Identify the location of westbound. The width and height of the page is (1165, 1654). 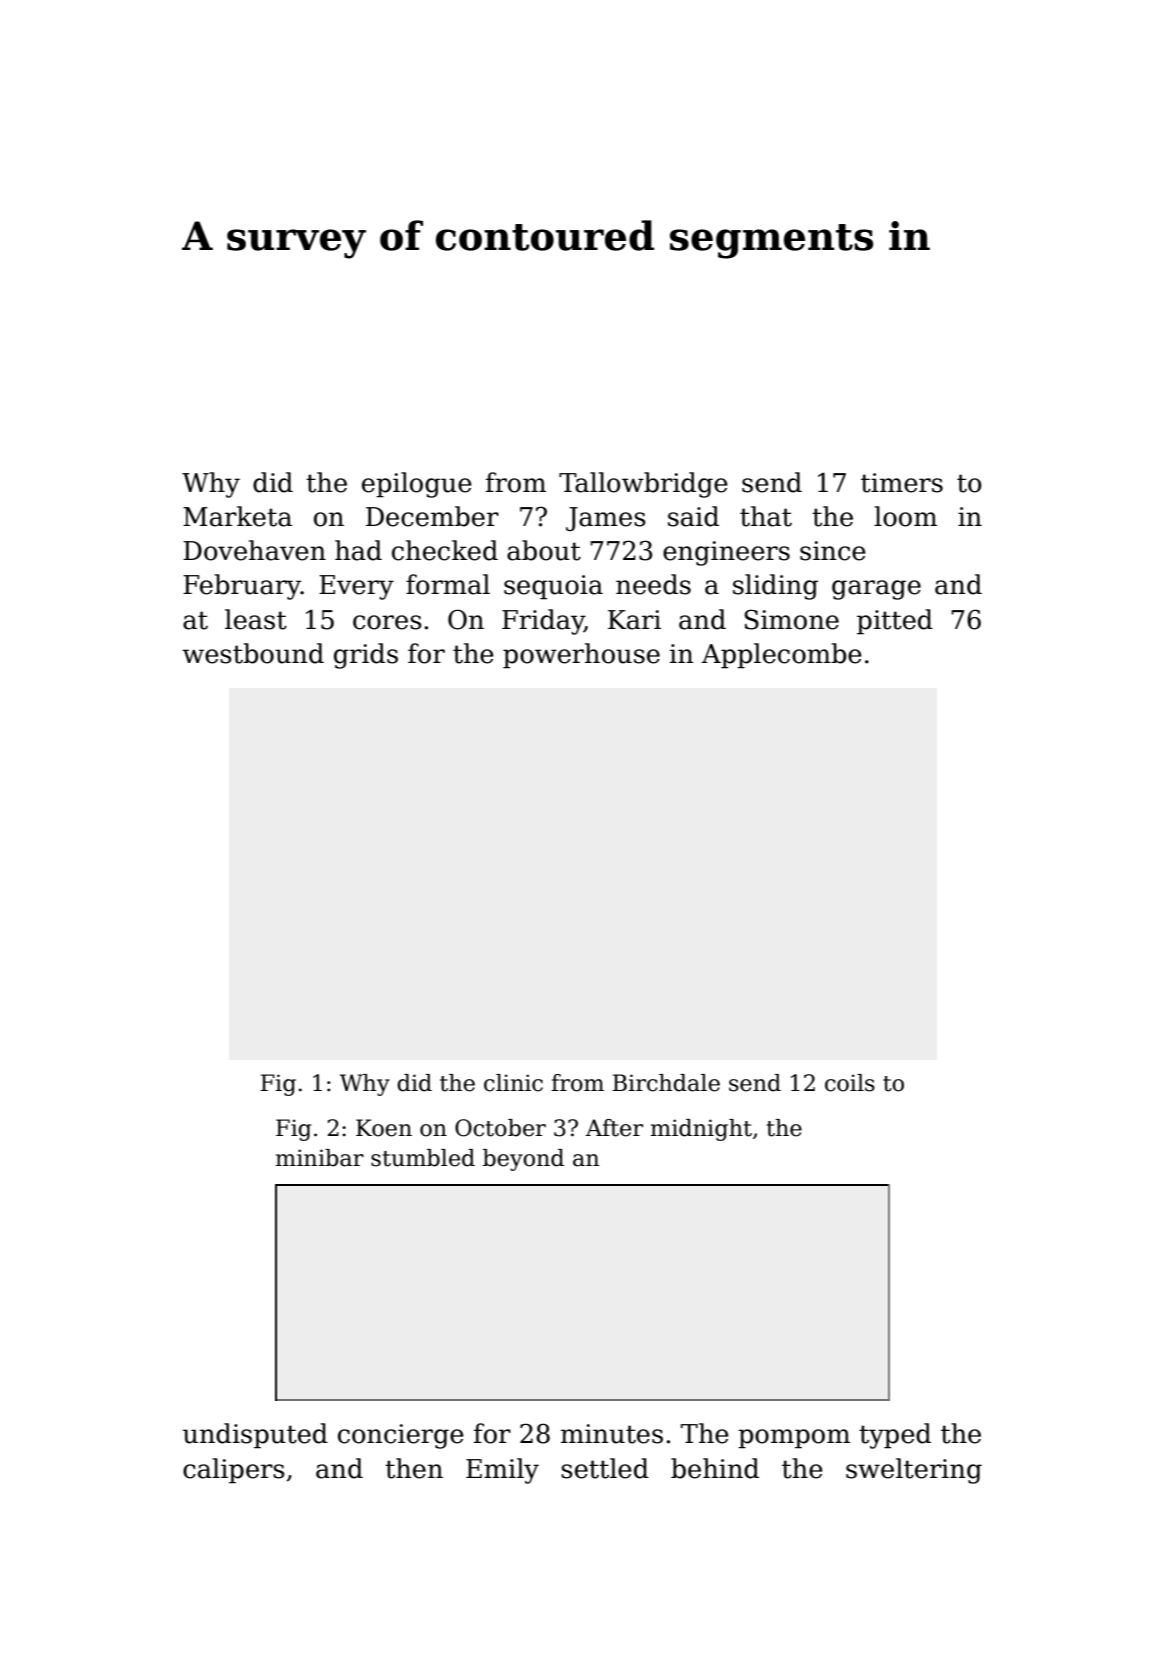
(253, 653).
